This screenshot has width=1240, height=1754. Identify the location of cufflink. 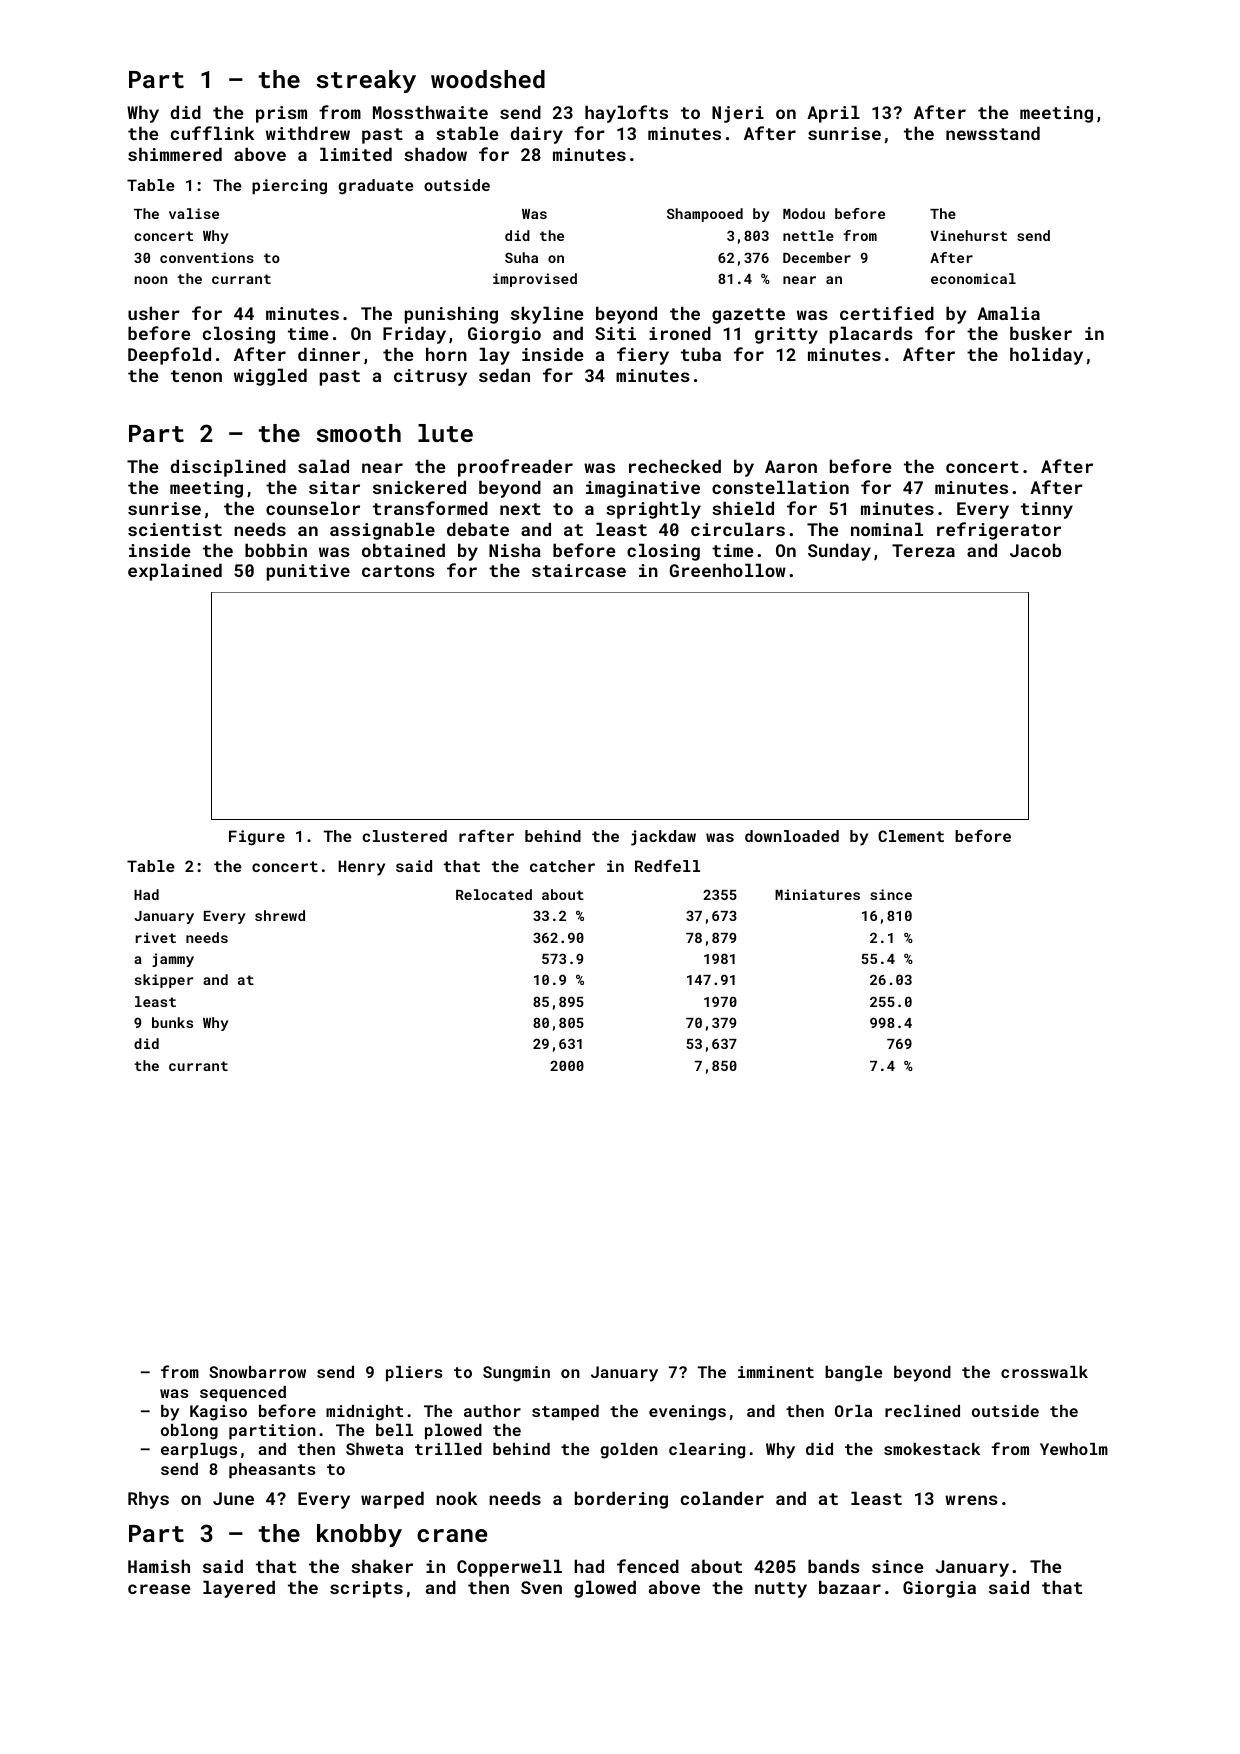
(212, 133).
